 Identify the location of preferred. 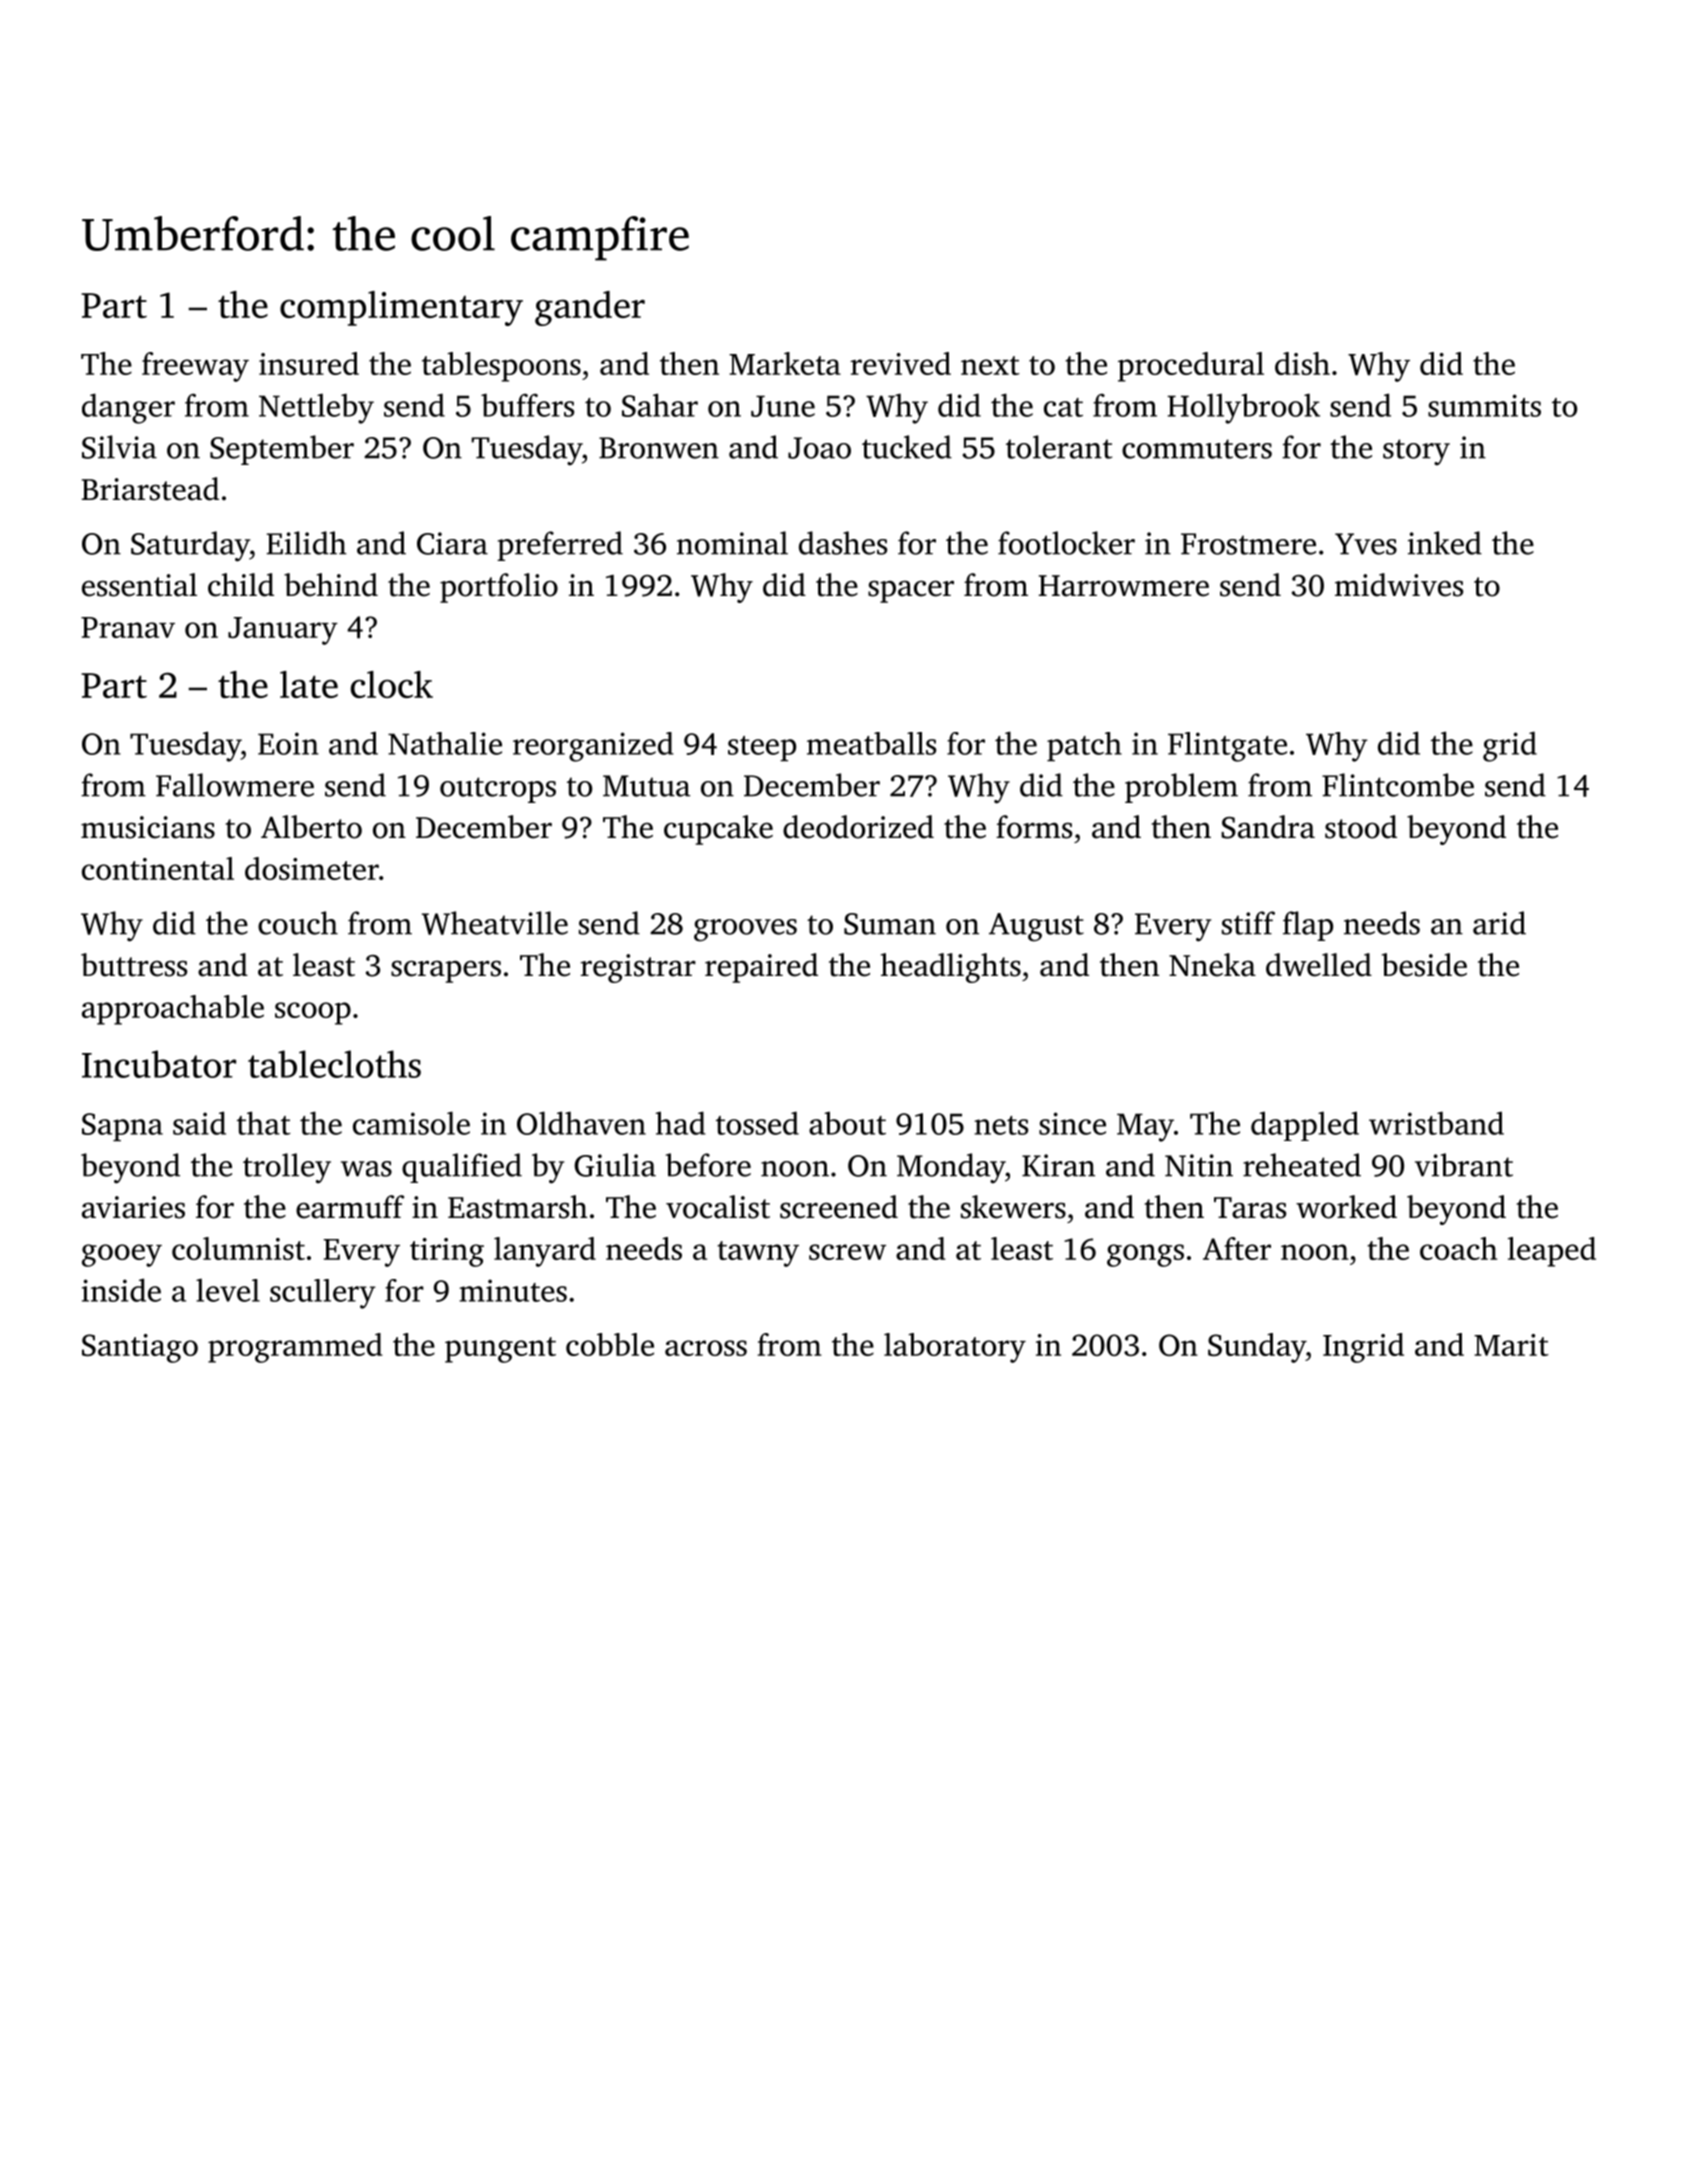
(560, 546).
